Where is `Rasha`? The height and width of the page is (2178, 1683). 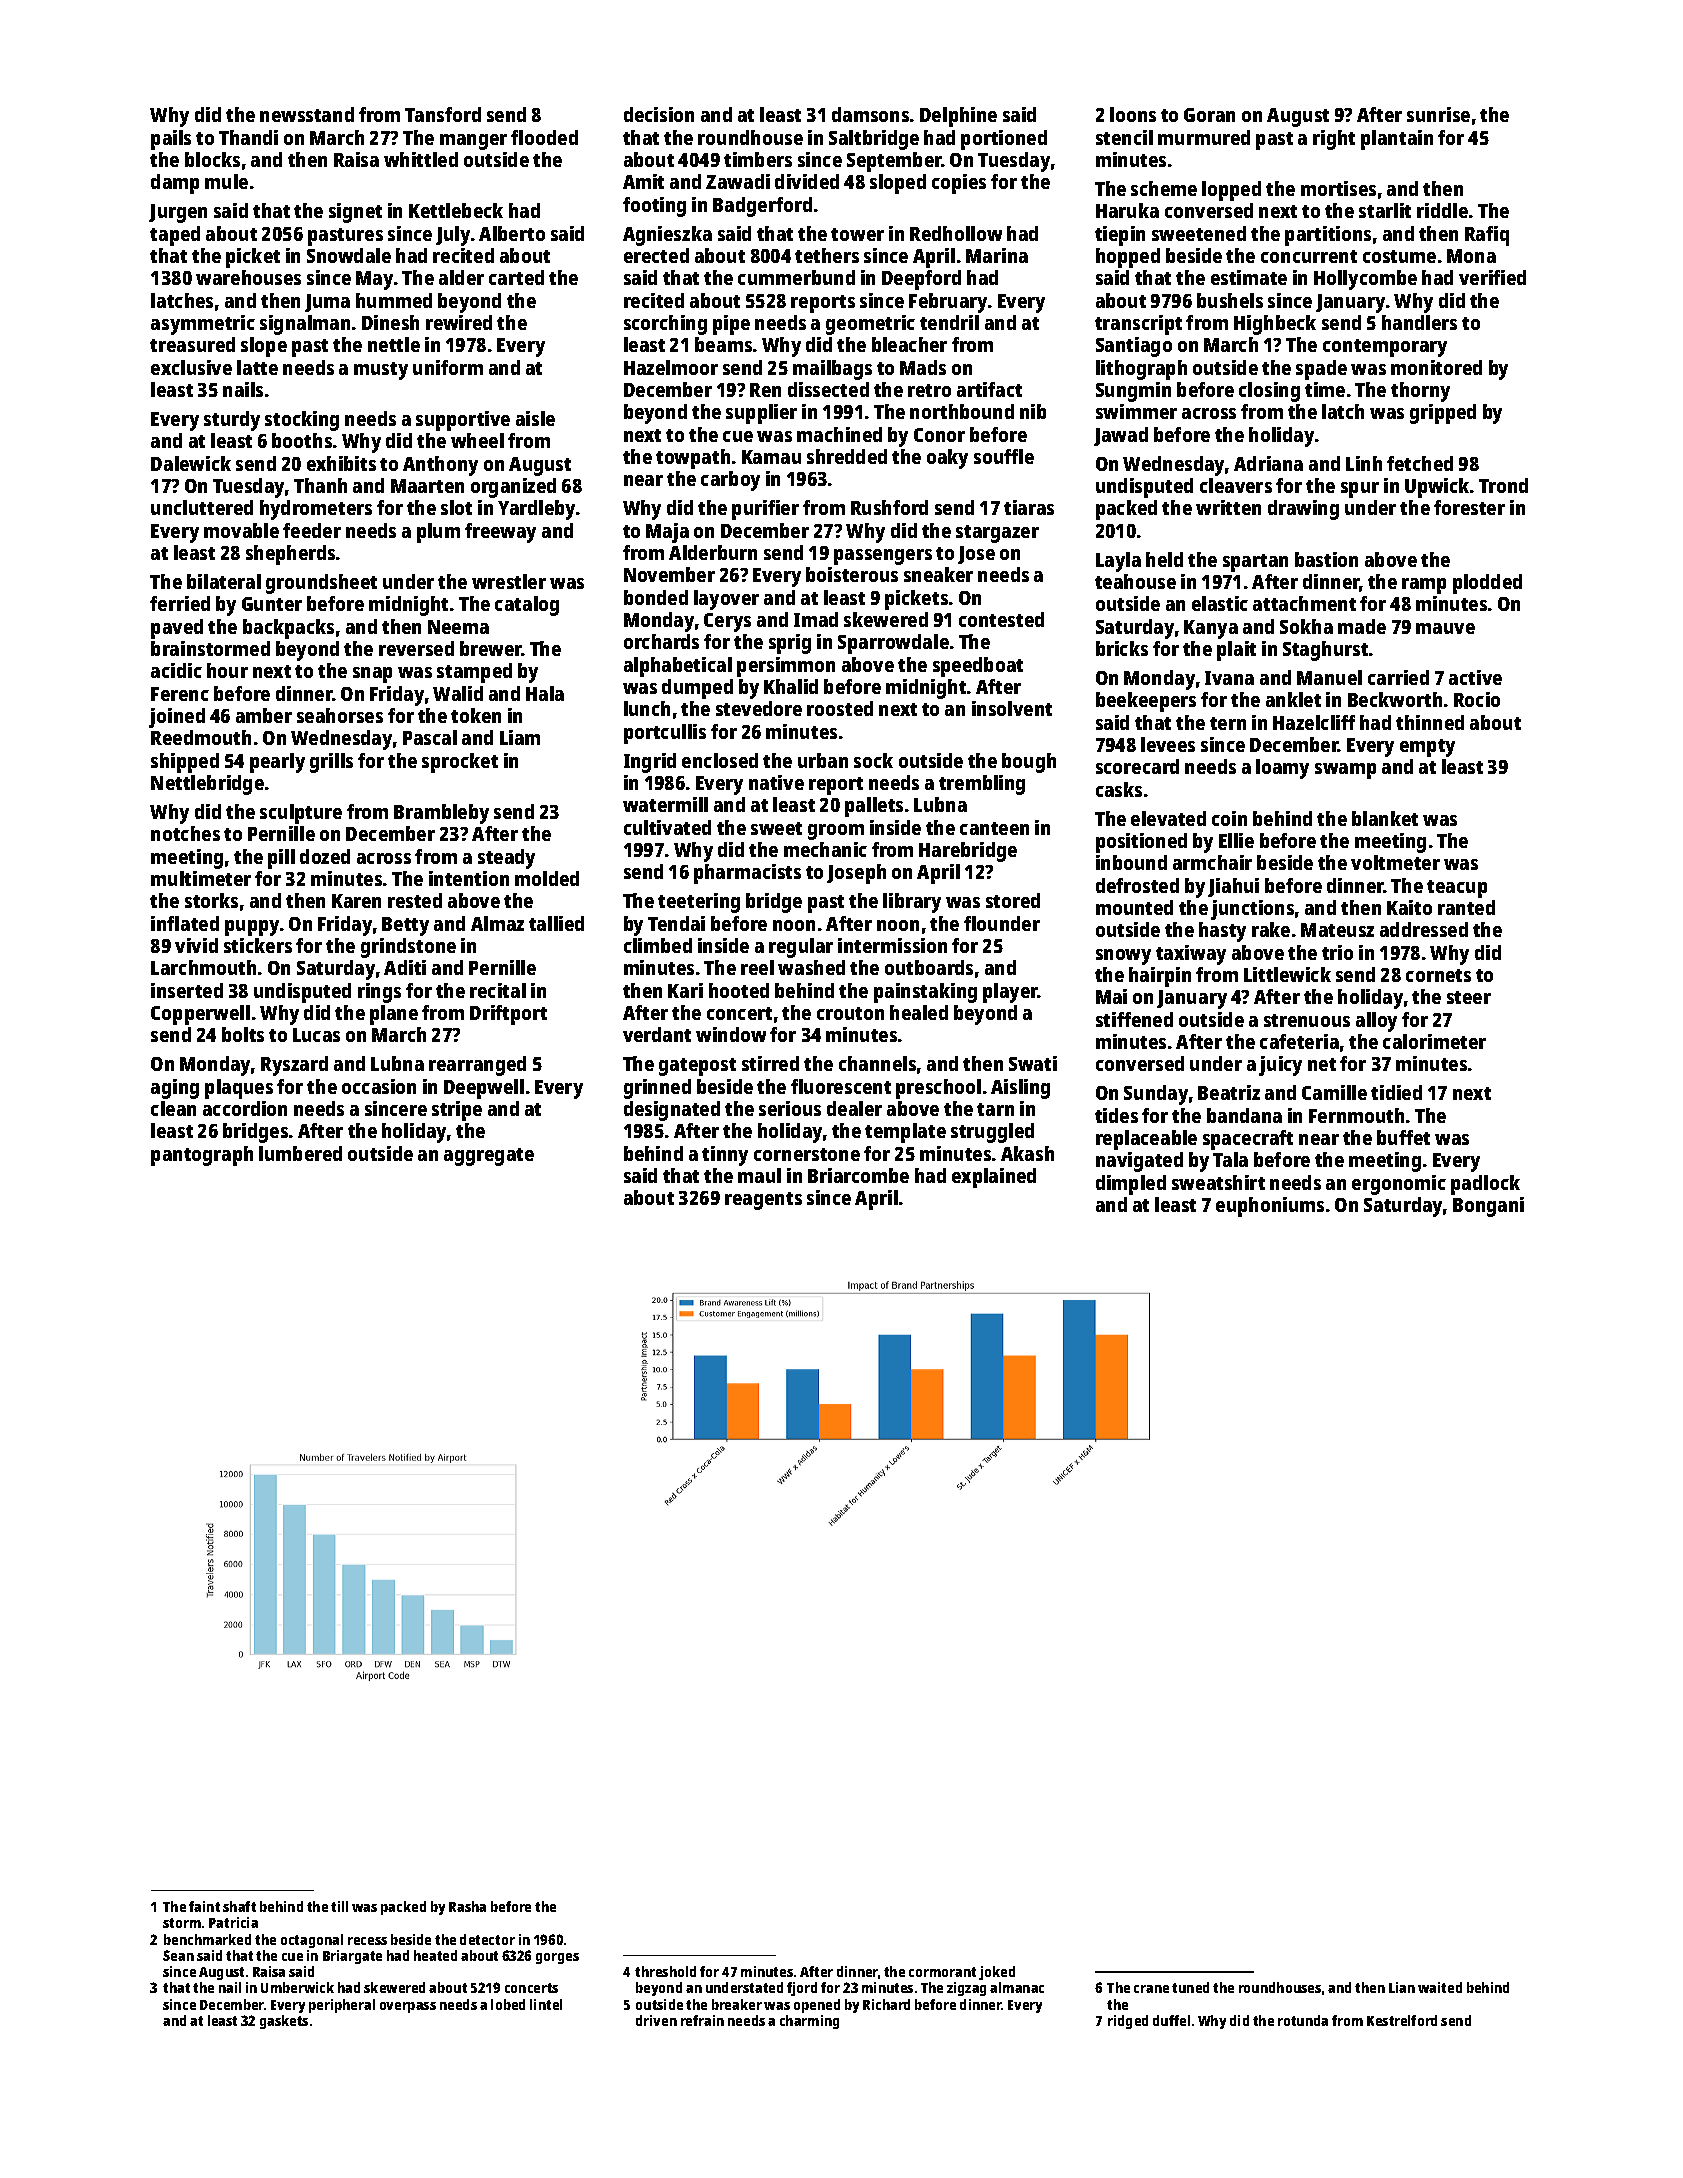
Rasha is located at coordinates (467, 1906).
